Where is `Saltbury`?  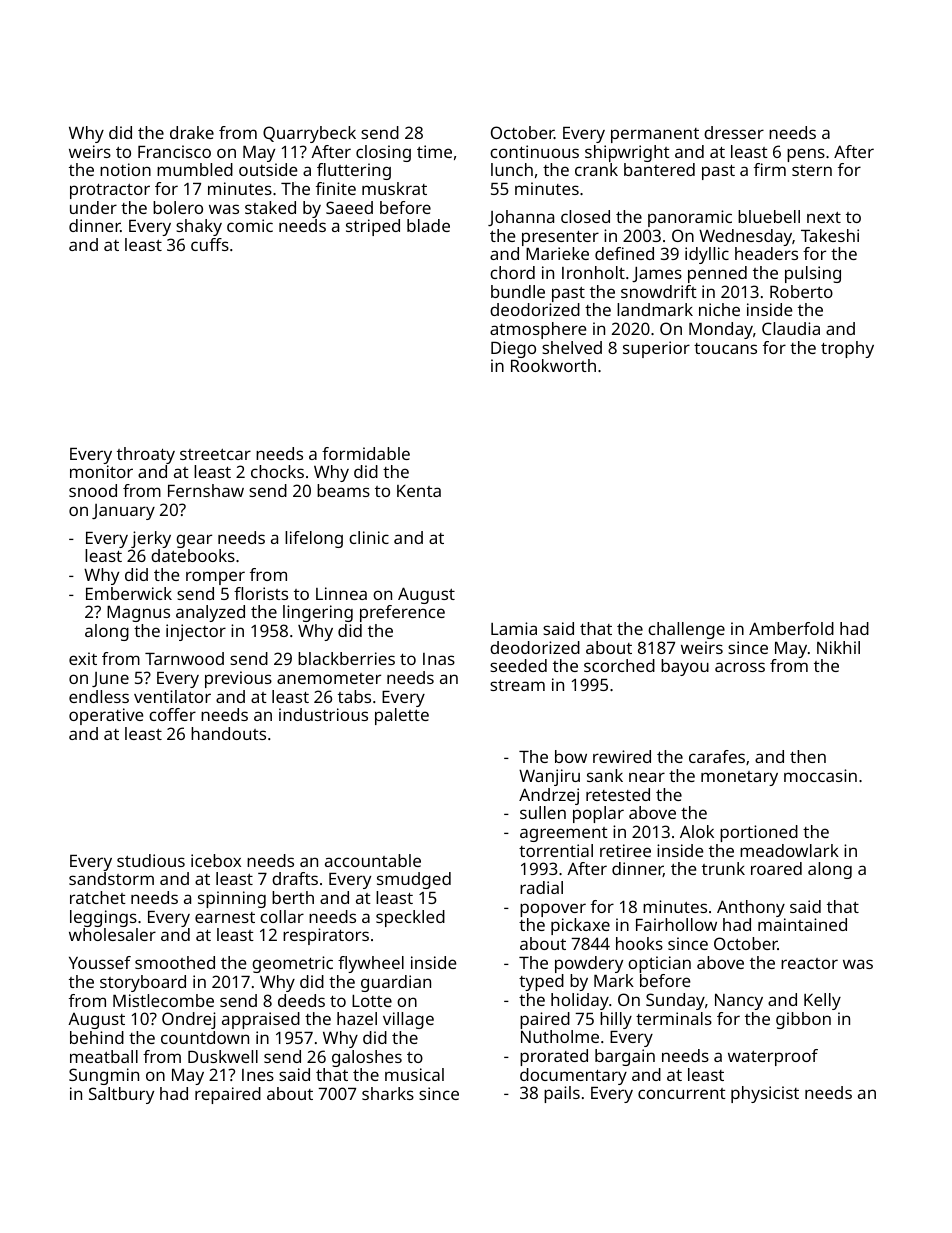
Saltbury is located at coordinates (121, 1095).
